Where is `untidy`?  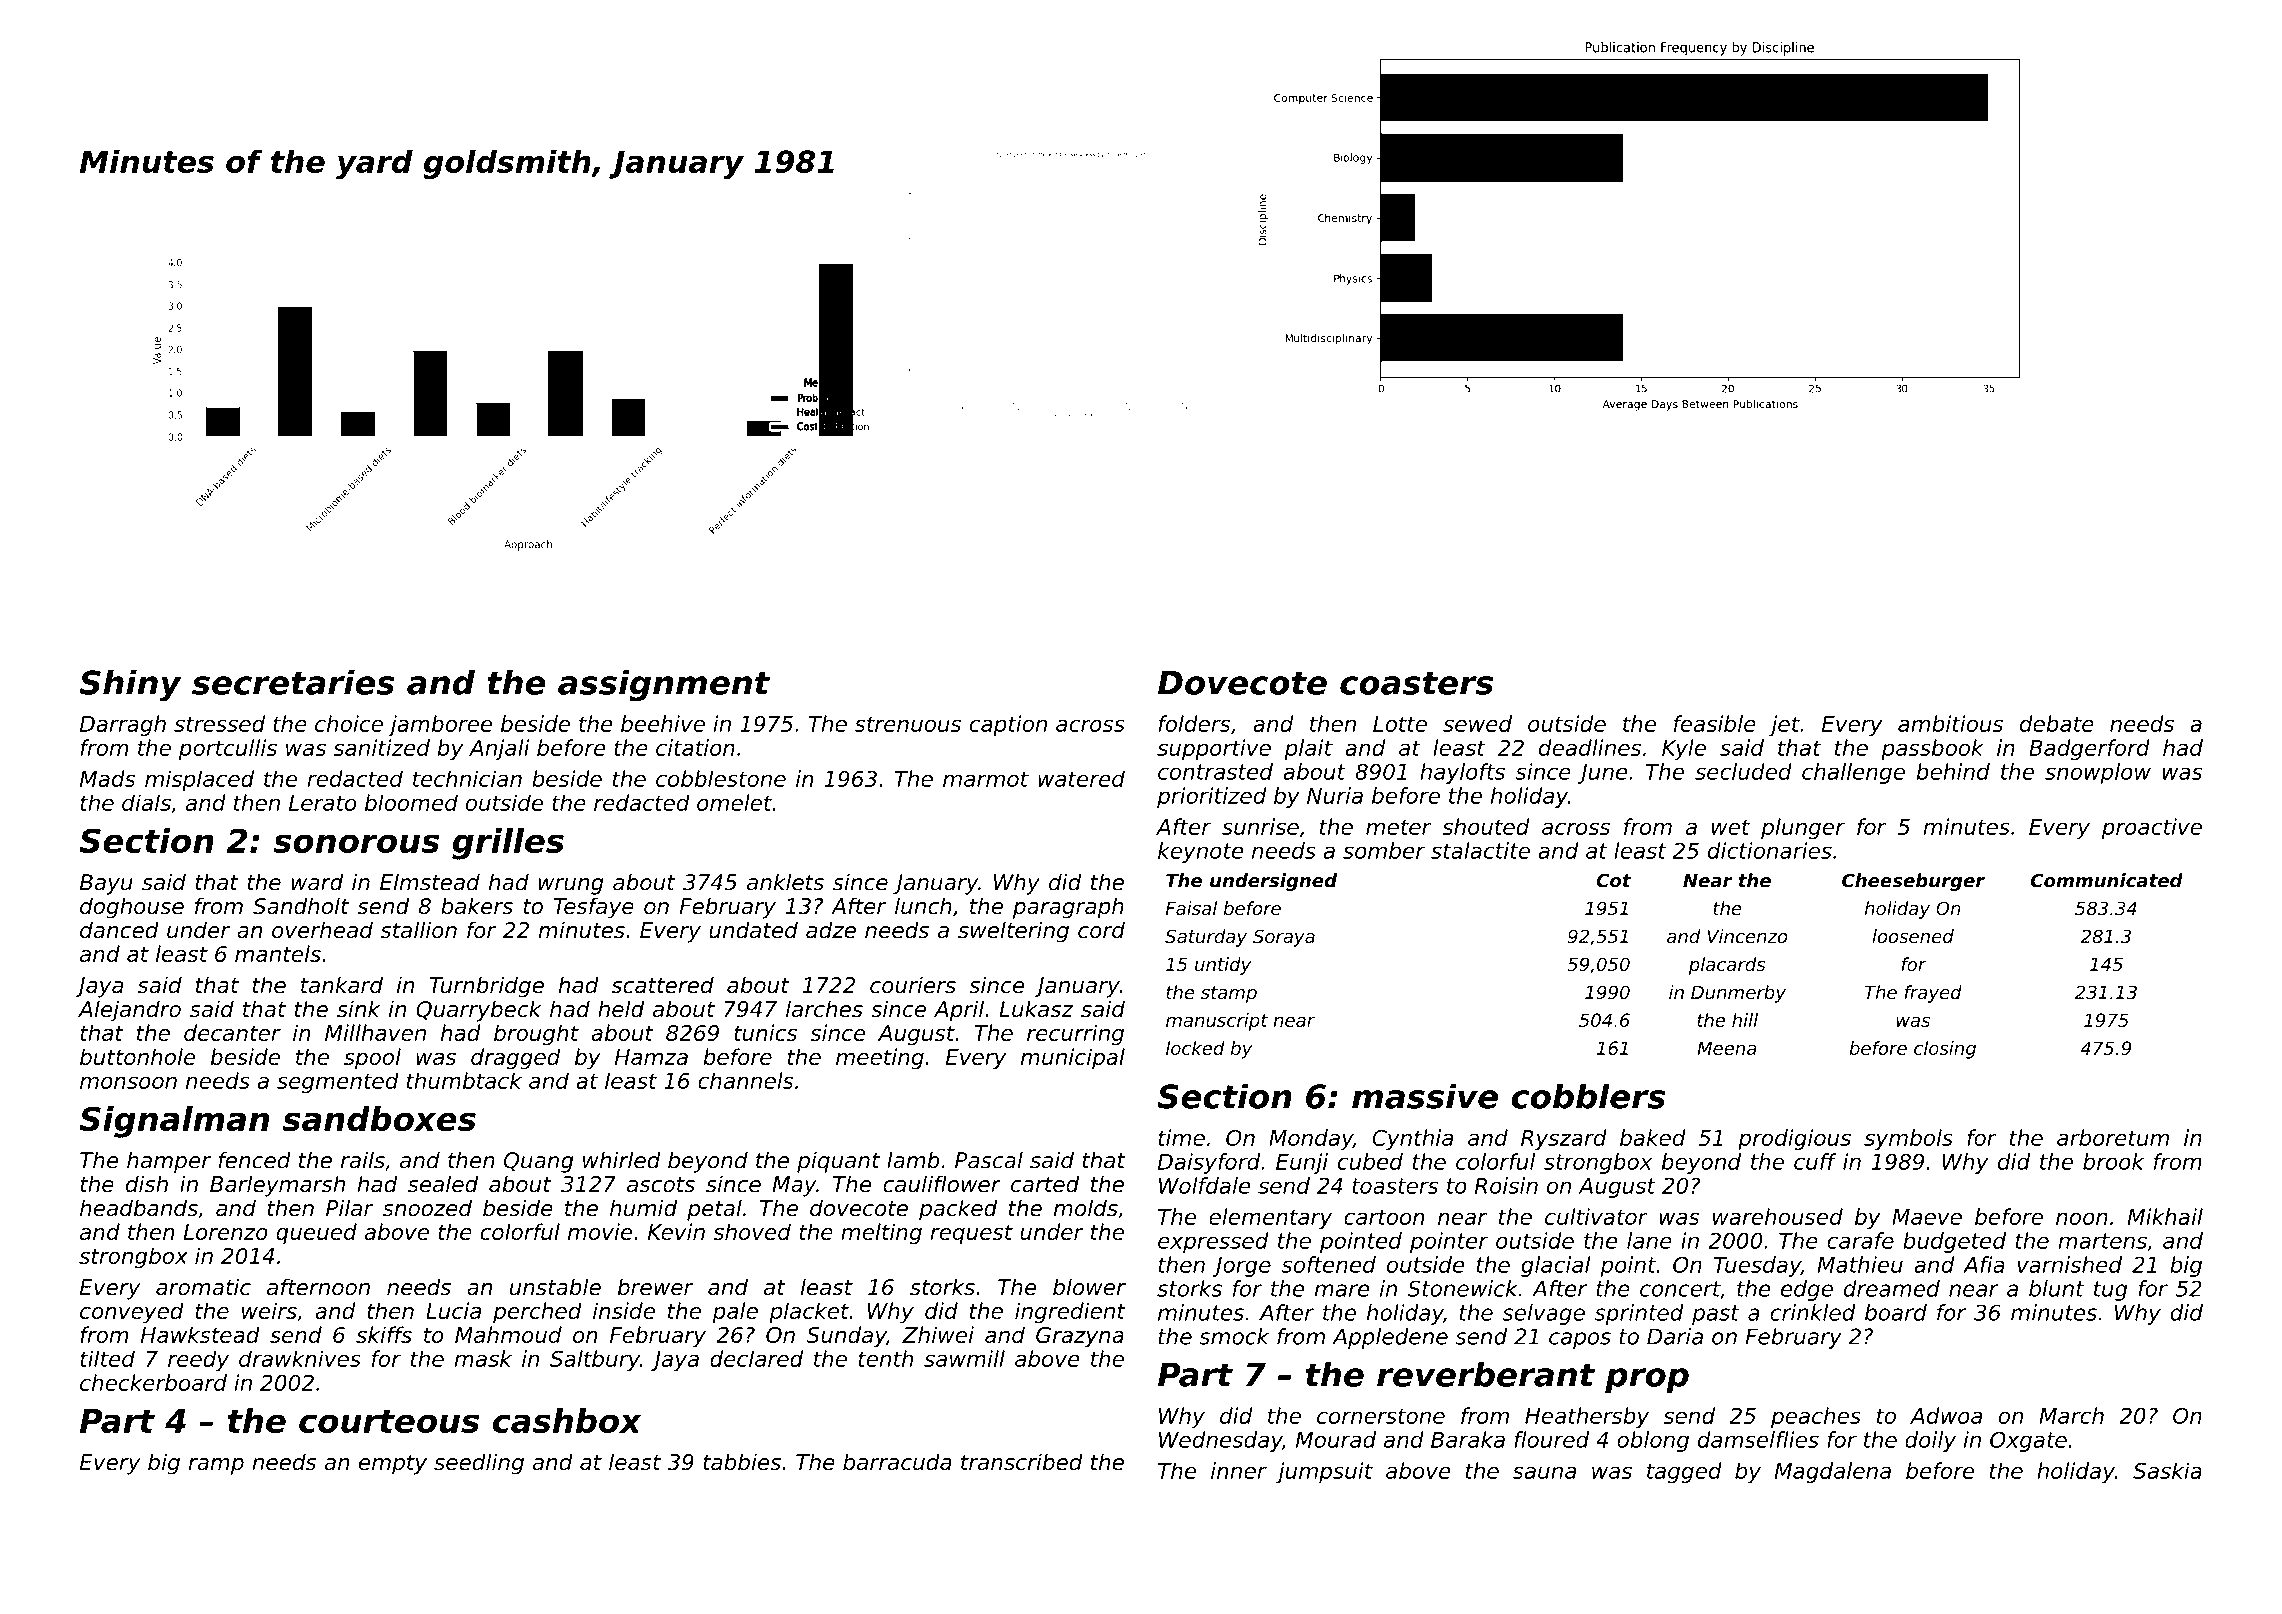 untidy is located at coordinates (1223, 966).
